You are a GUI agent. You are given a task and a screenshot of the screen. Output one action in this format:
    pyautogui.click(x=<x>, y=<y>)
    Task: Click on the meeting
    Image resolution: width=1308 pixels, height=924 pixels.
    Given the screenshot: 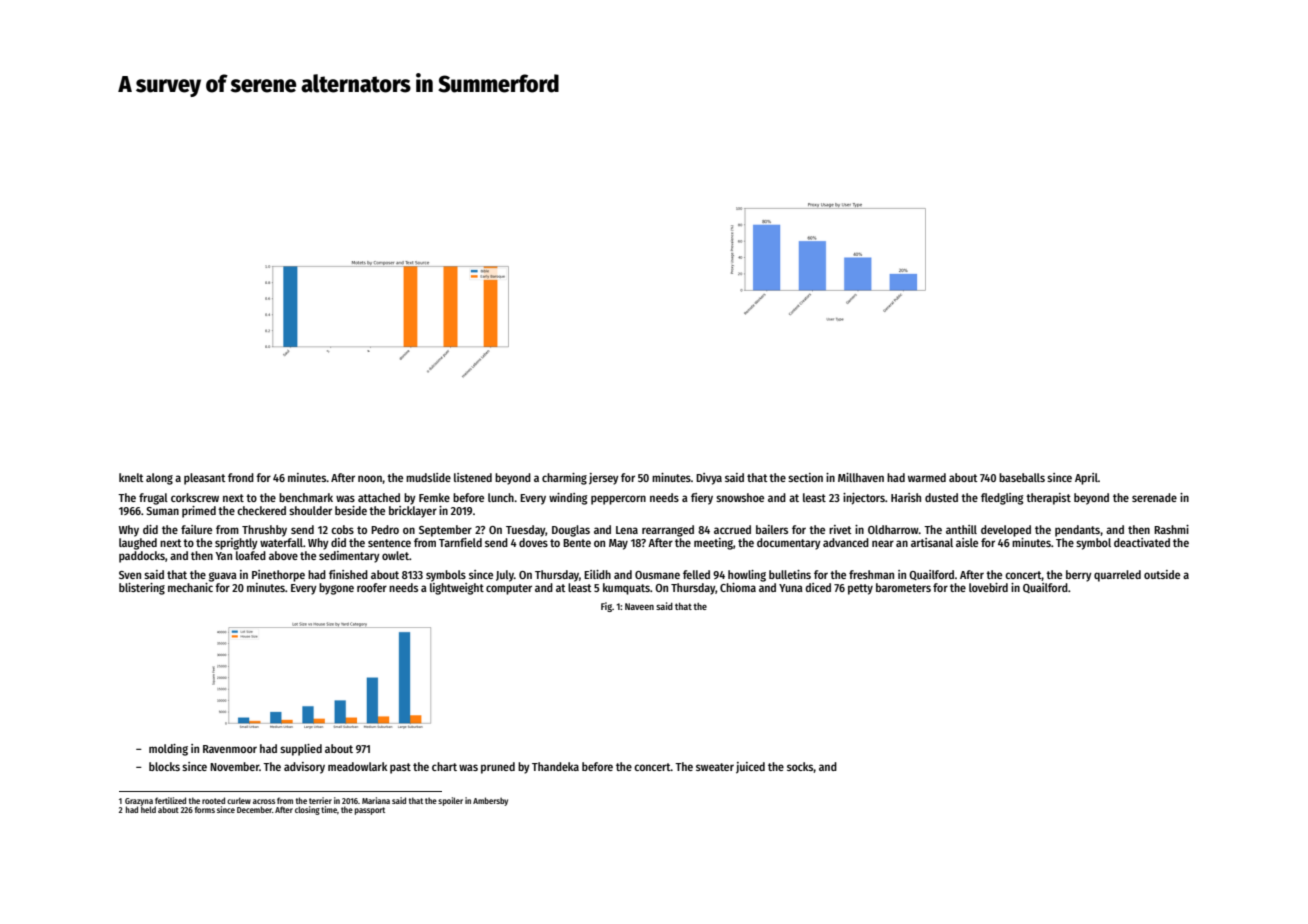 What is the action you would take?
    pyautogui.click(x=713, y=544)
